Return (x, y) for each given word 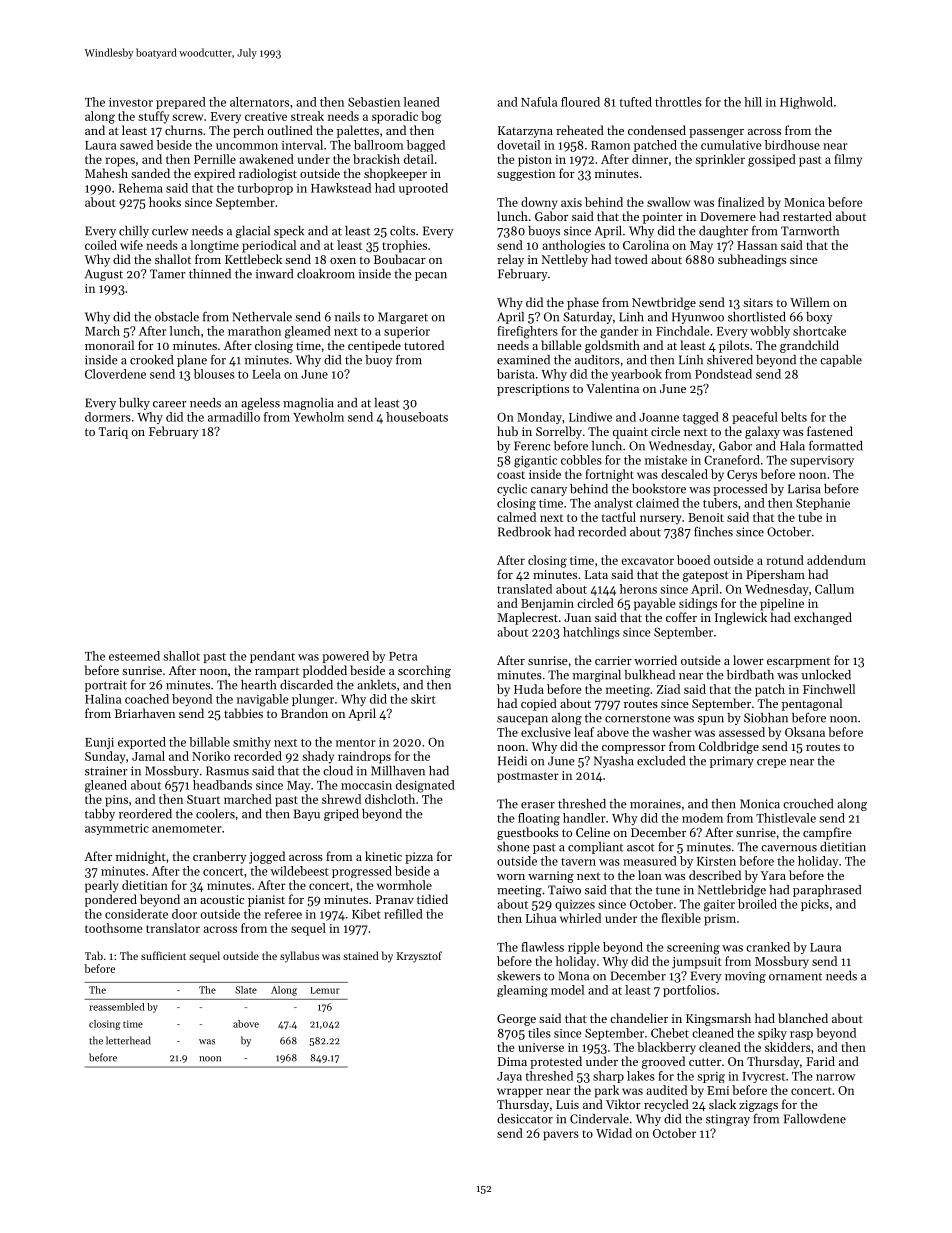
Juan (577, 617)
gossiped (772, 160)
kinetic (383, 856)
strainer (106, 771)
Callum (834, 589)
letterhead (128, 1040)
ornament (795, 977)
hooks (165, 202)
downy (539, 203)
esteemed (134, 656)
